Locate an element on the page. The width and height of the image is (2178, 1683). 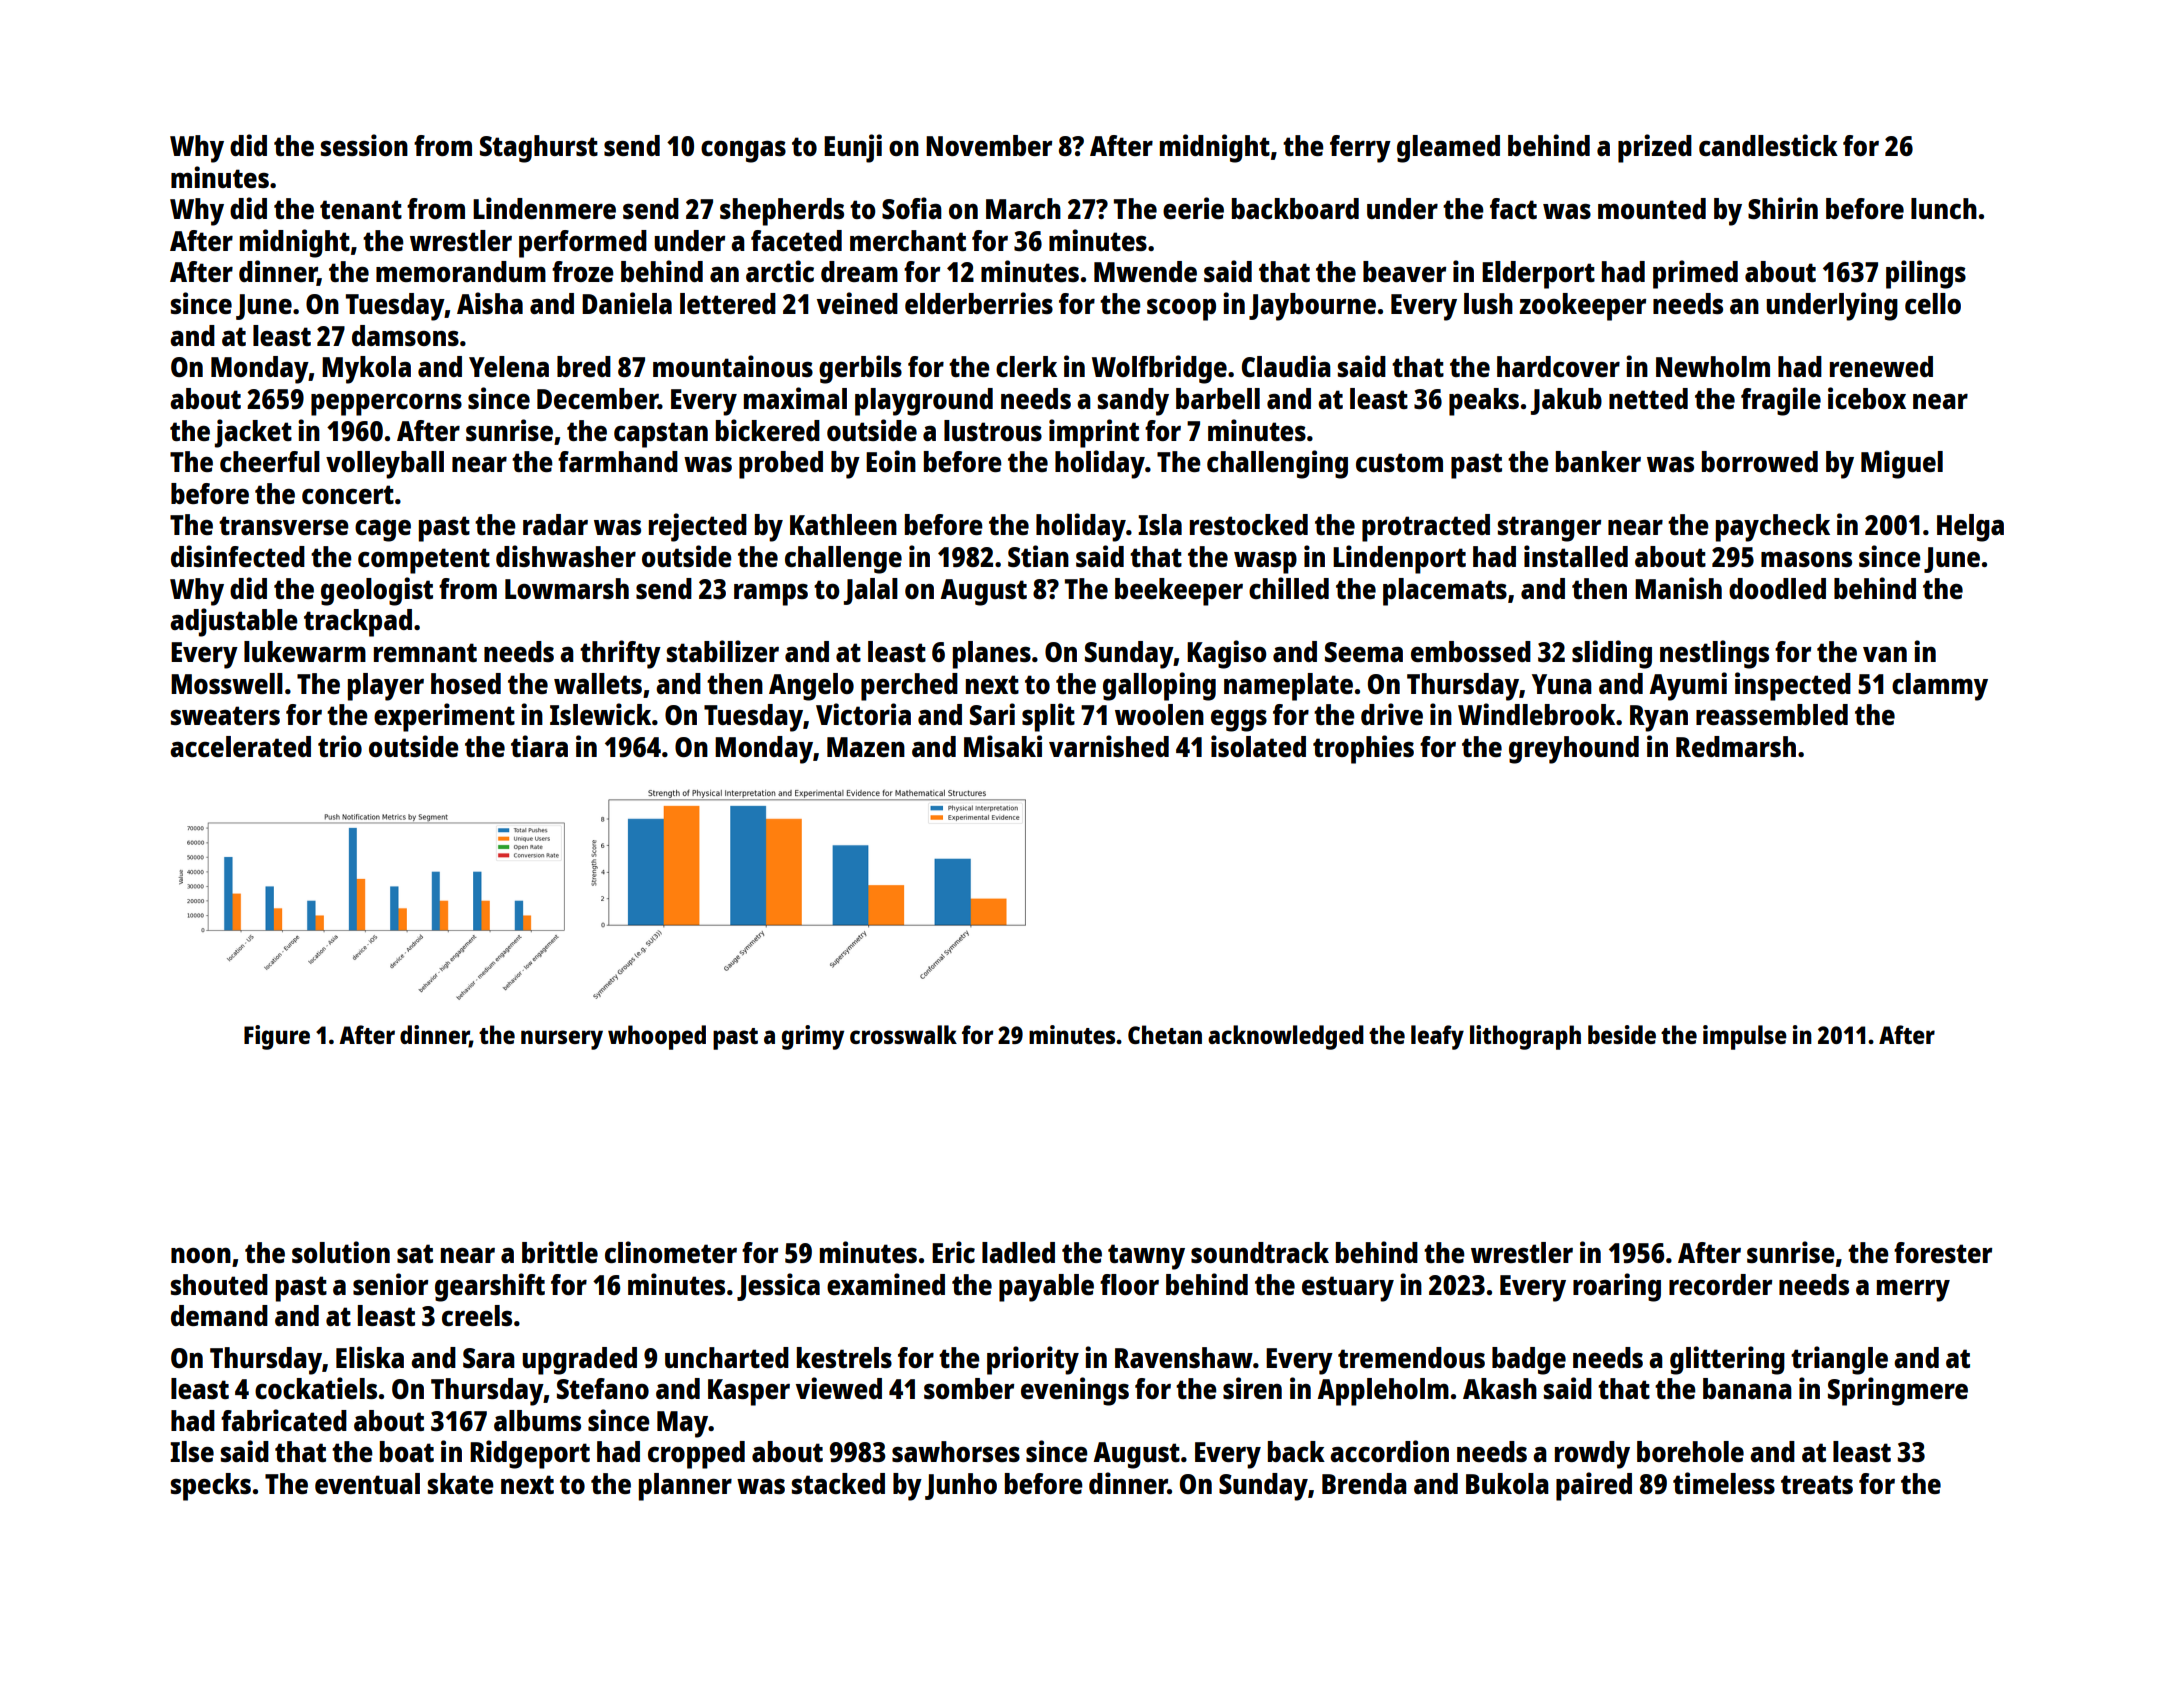
embossed is located at coordinates (1471, 651).
